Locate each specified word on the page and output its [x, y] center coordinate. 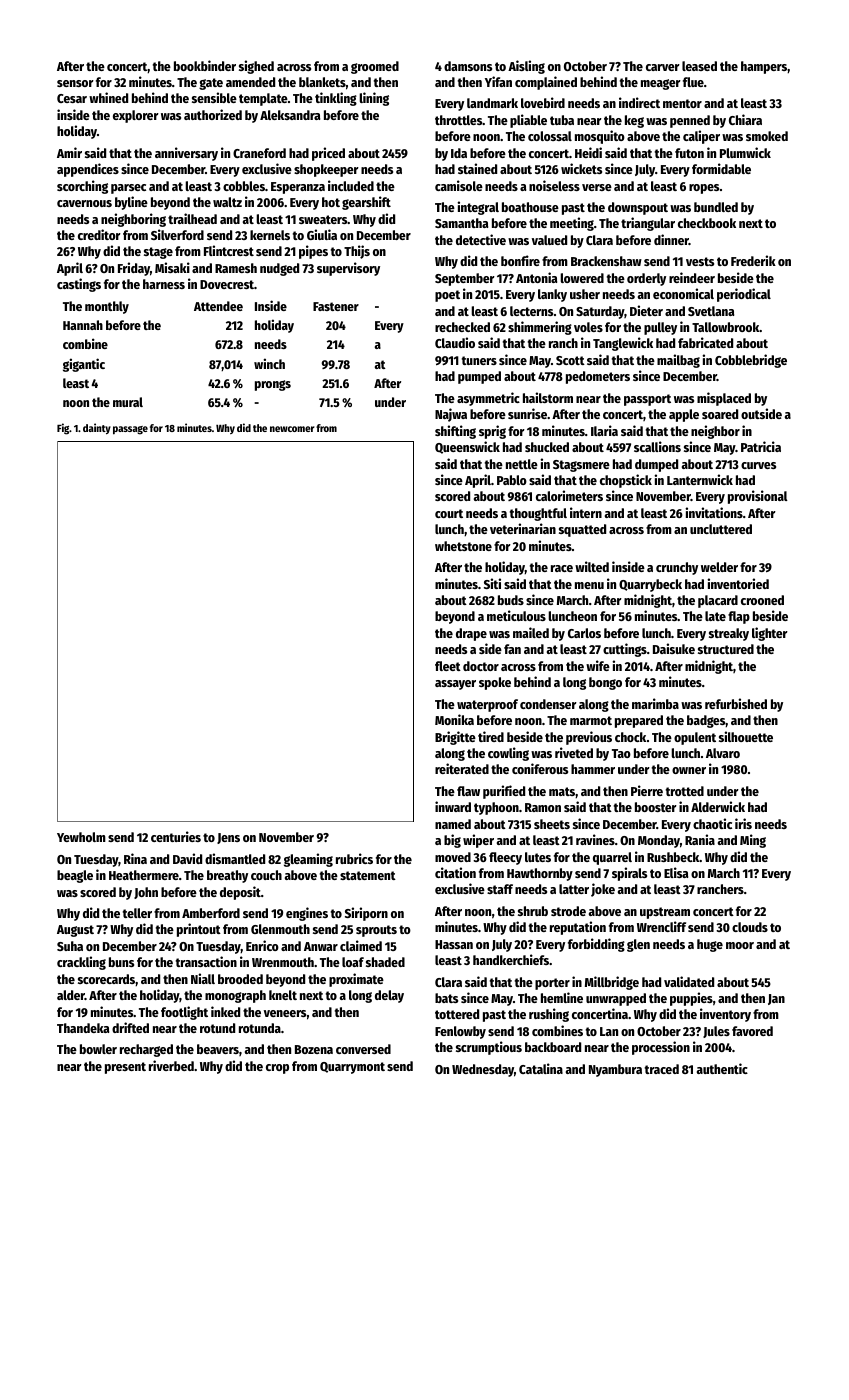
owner [689, 770]
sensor [75, 83]
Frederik [753, 260]
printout [199, 930]
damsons [468, 66]
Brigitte [455, 738]
